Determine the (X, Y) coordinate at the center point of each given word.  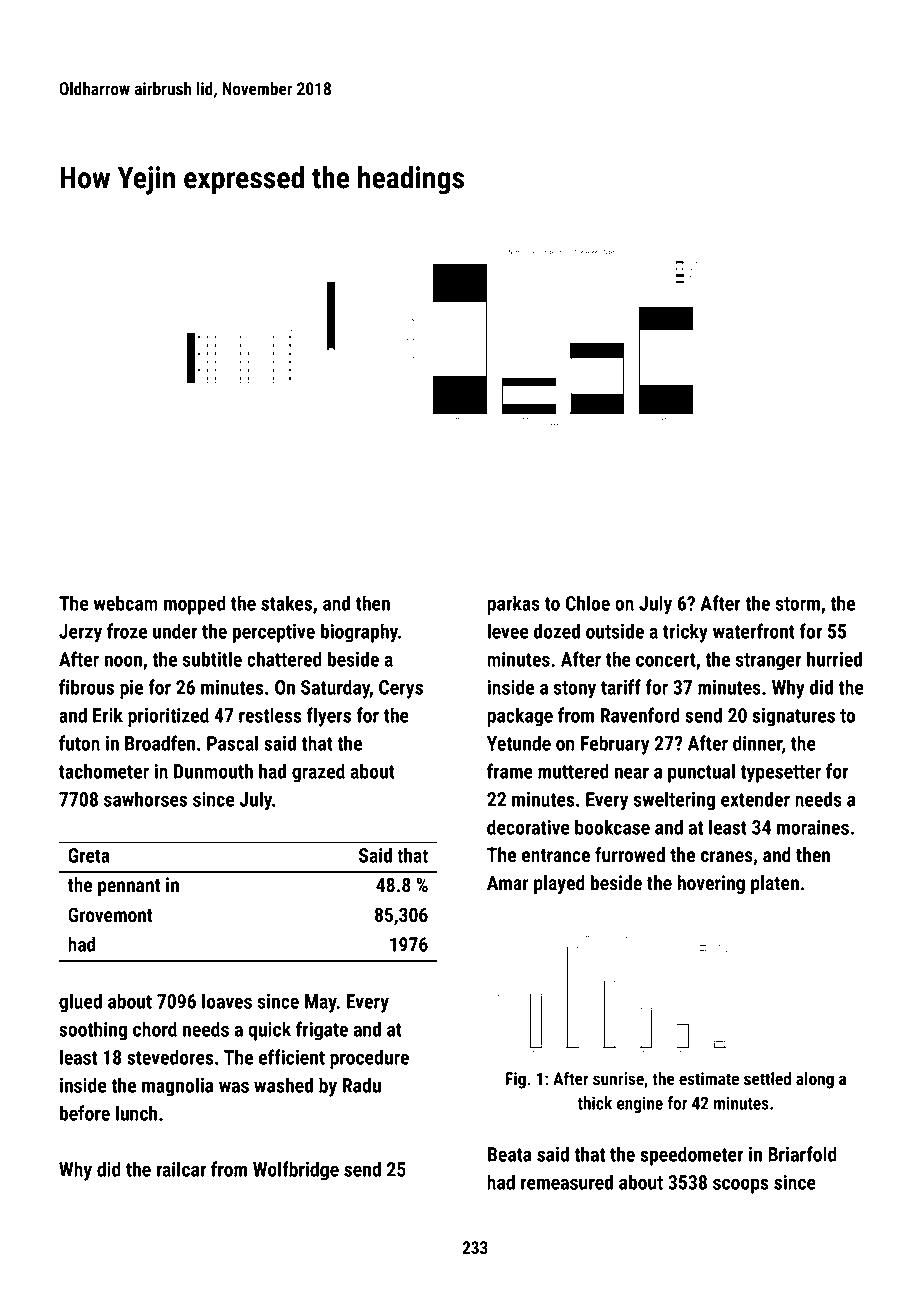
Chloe (588, 603)
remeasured (567, 1182)
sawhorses (145, 799)
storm (798, 604)
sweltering (674, 801)
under (175, 631)
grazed (318, 773)
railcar (181, 1169)
